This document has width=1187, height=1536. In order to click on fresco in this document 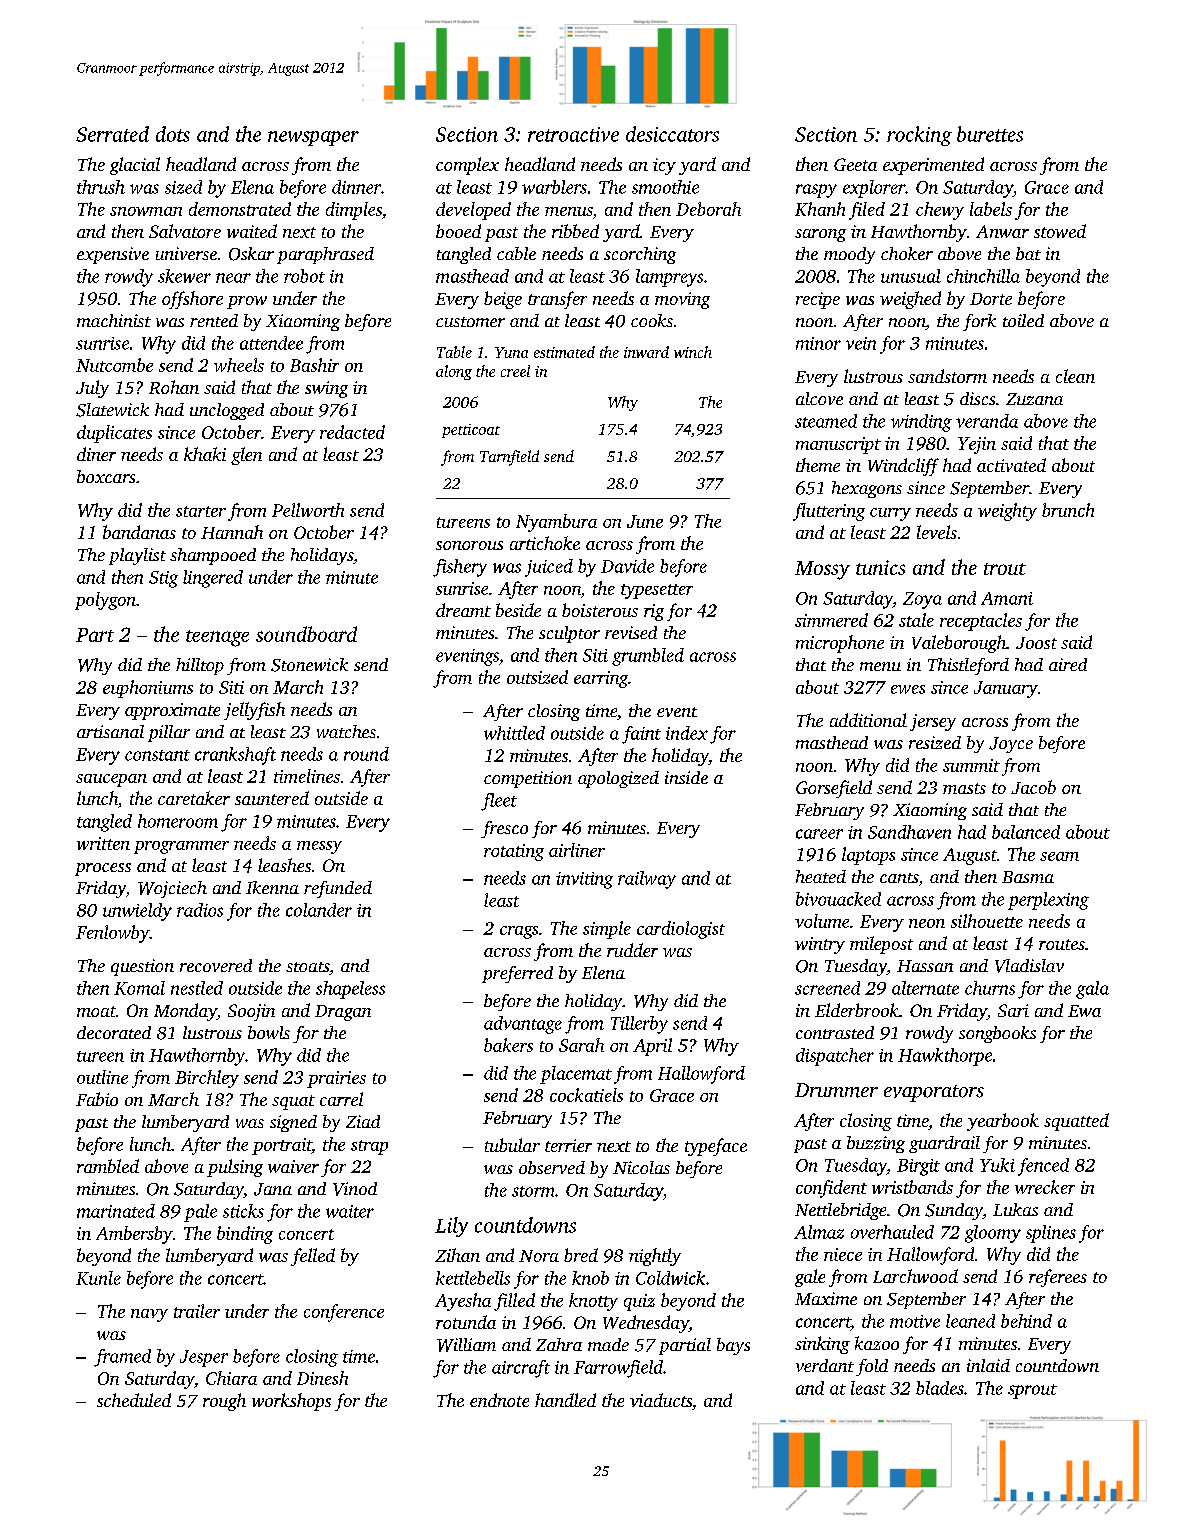, I will do `click(504, 829)`.
